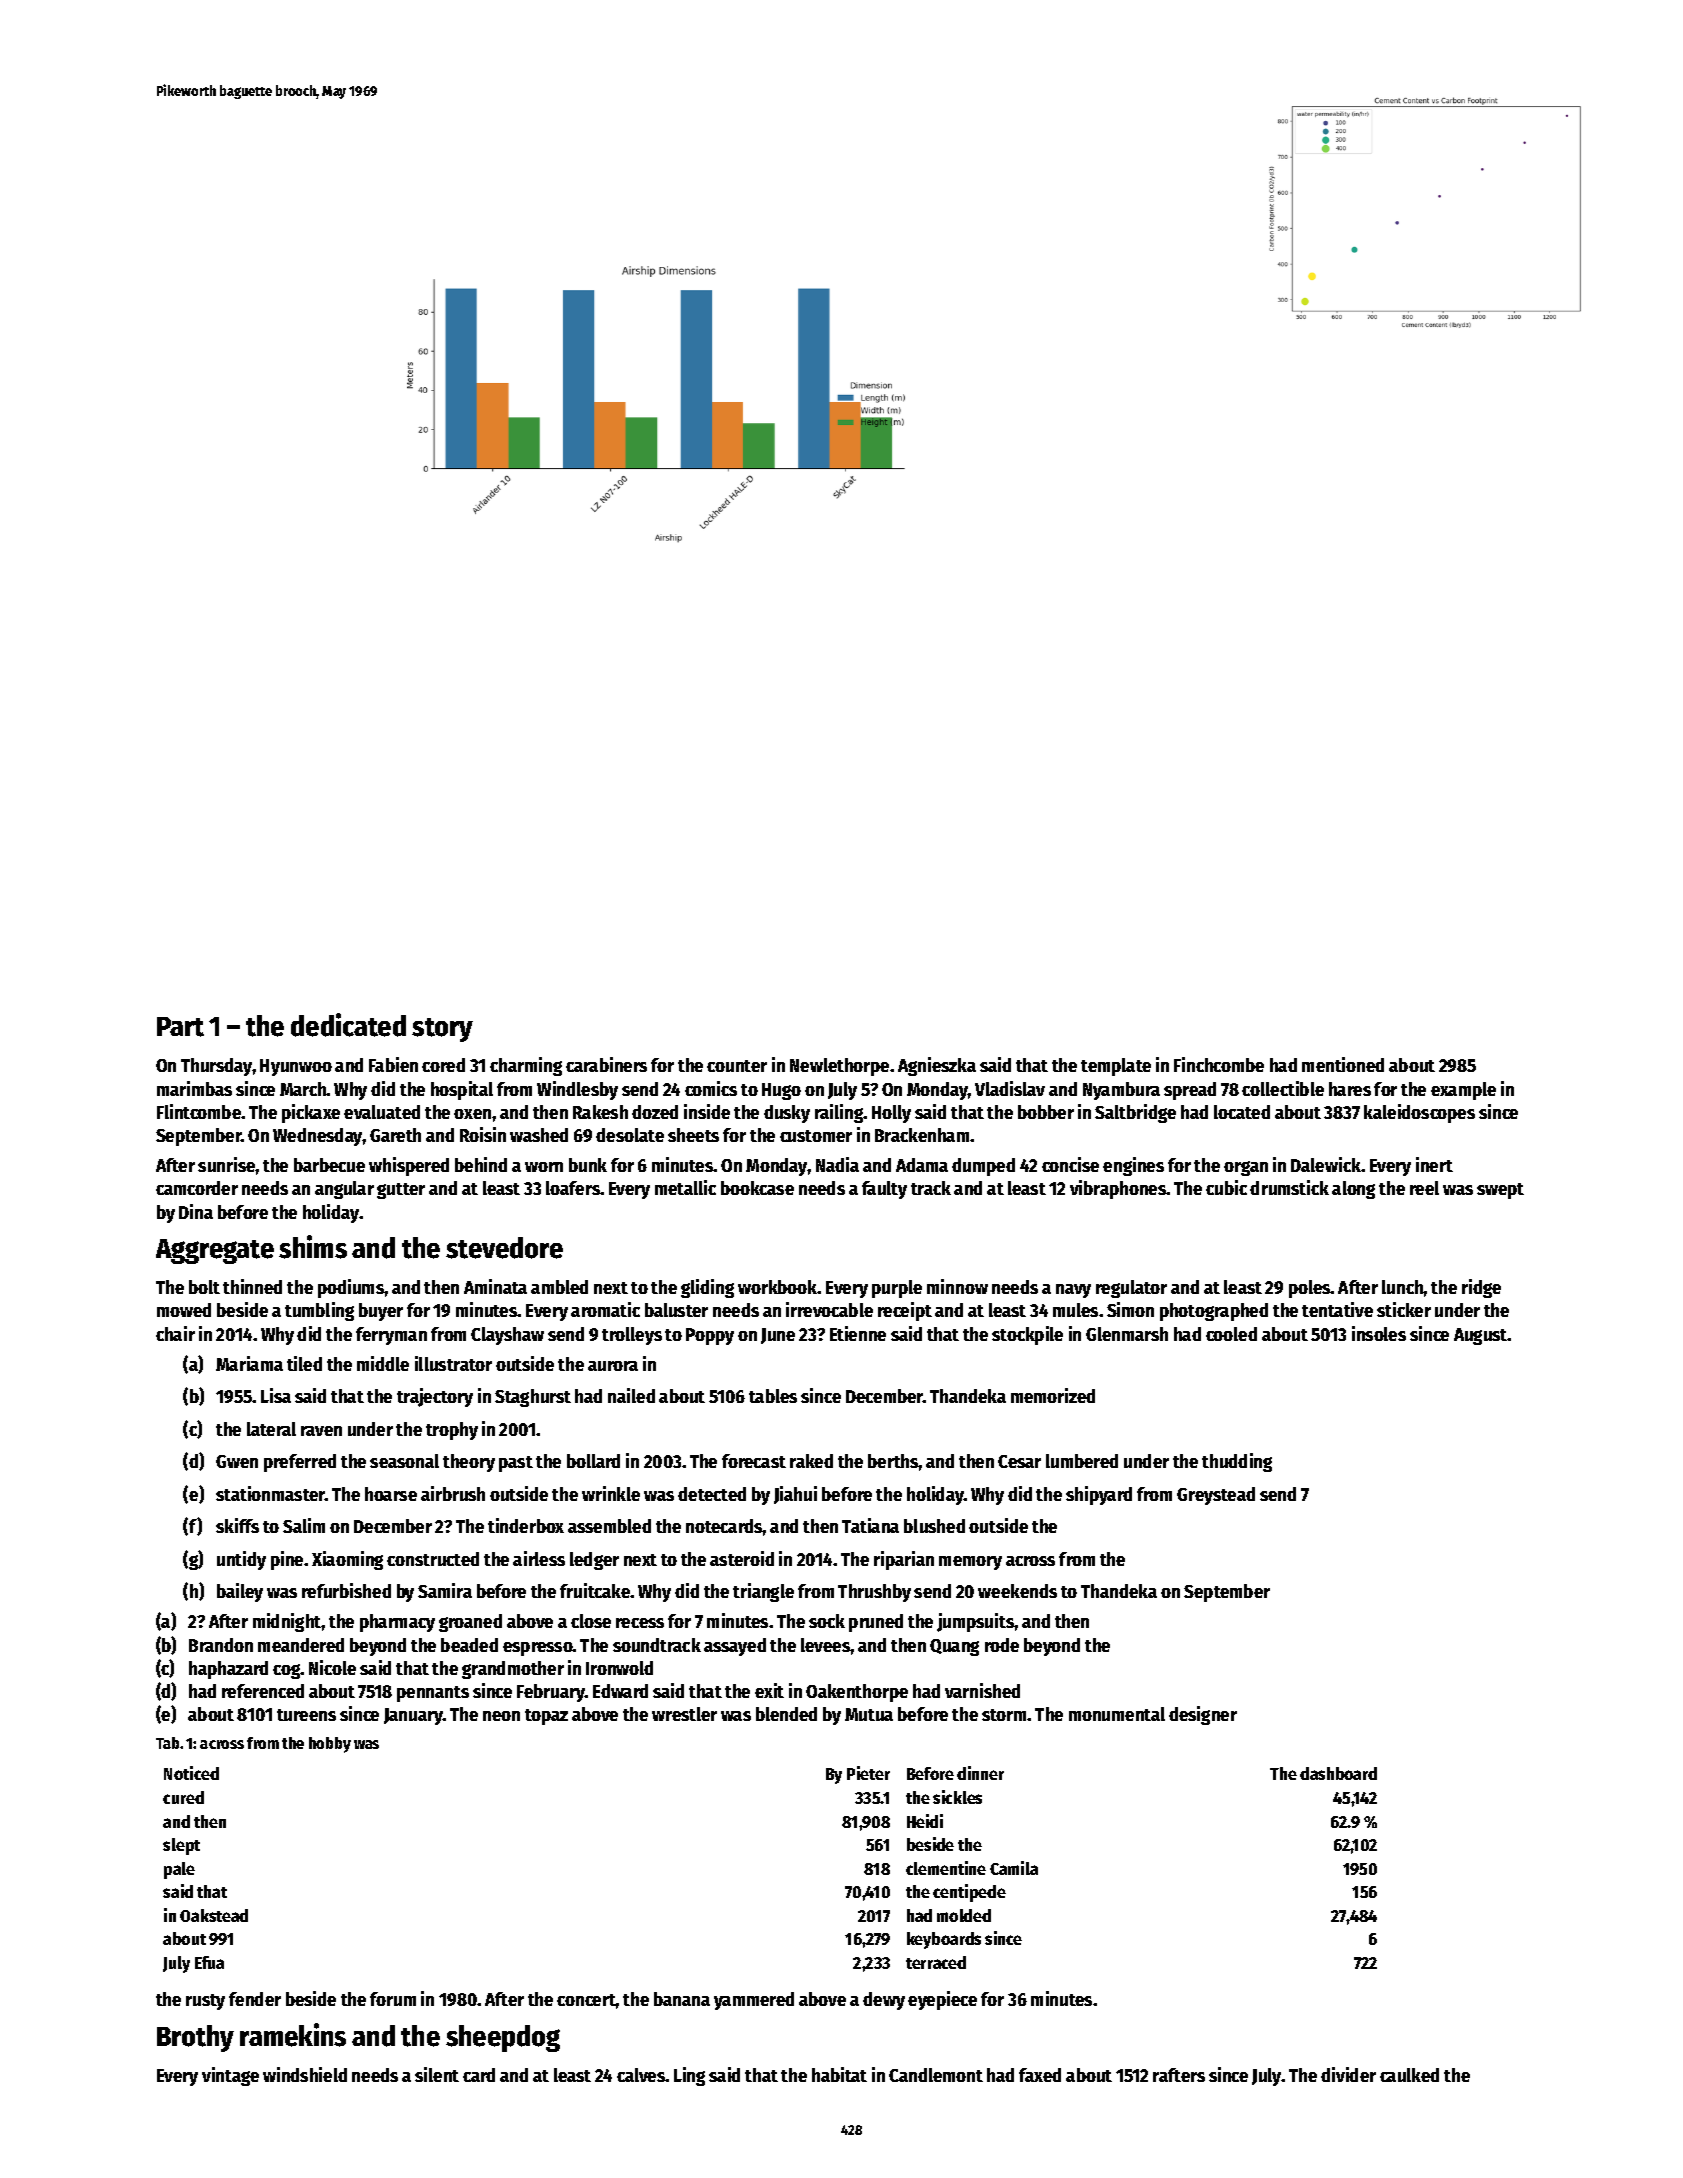  What do you see at coordinates (693, 1135) in the image?
I see `sheets` at bounding box center [693, 1135].
